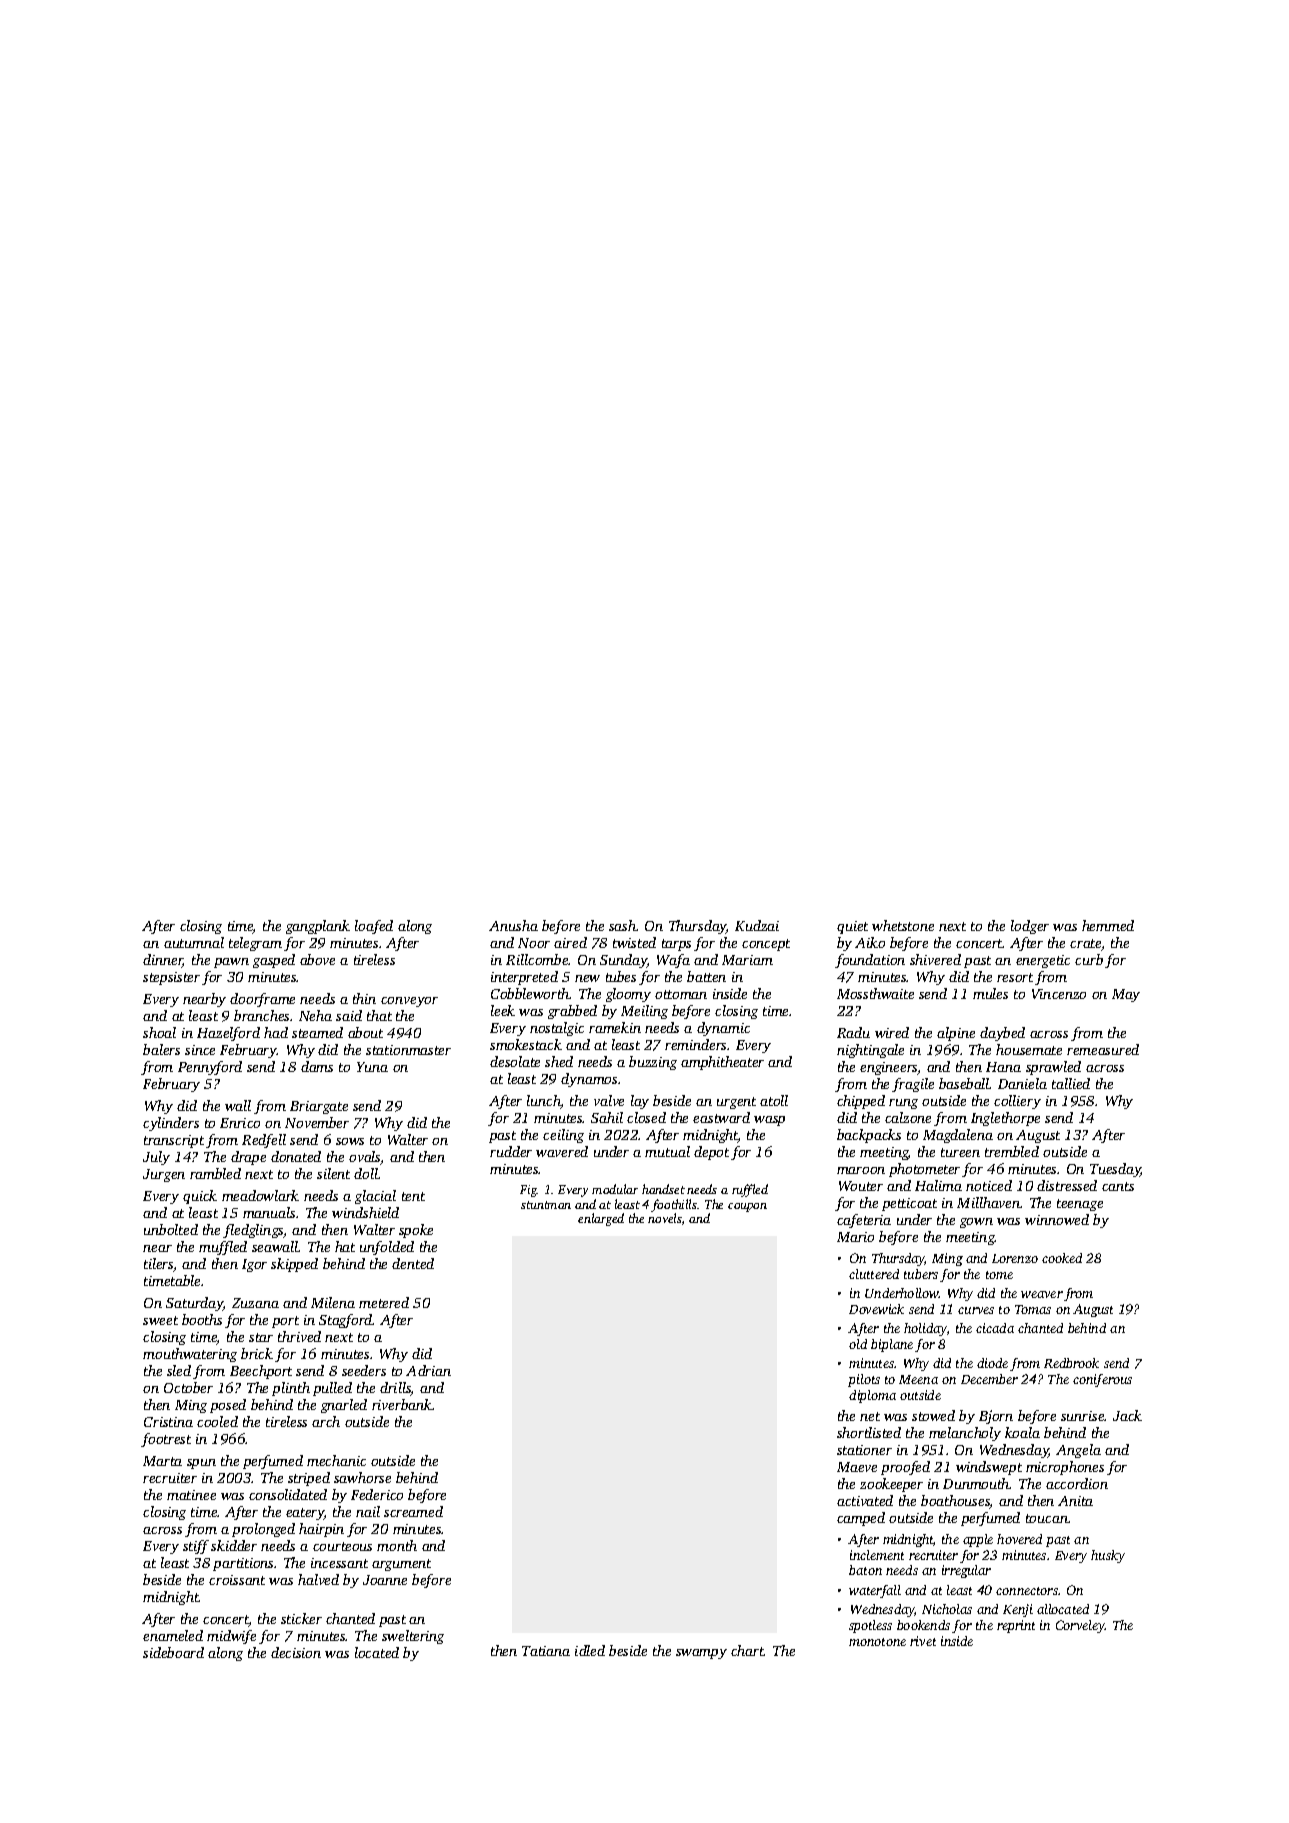 The width and height of the page is (1289, 1823). What do you see at coordinates (869, 1432) in the page?
I see `shortlisted` at bounding box center [869, 1432].
